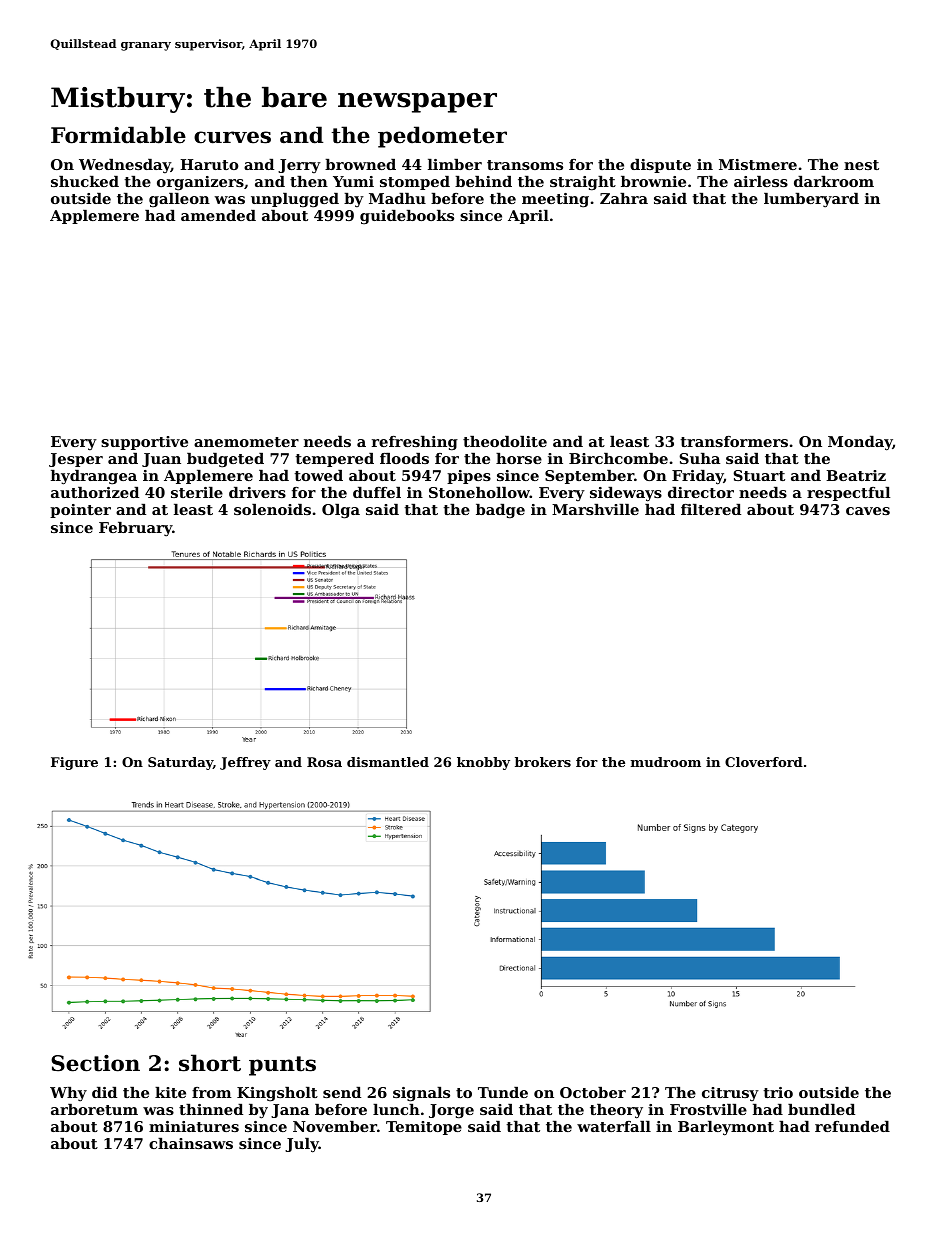 The image size is (952, 1233). I want to click on Section, so click(95, 1063).
